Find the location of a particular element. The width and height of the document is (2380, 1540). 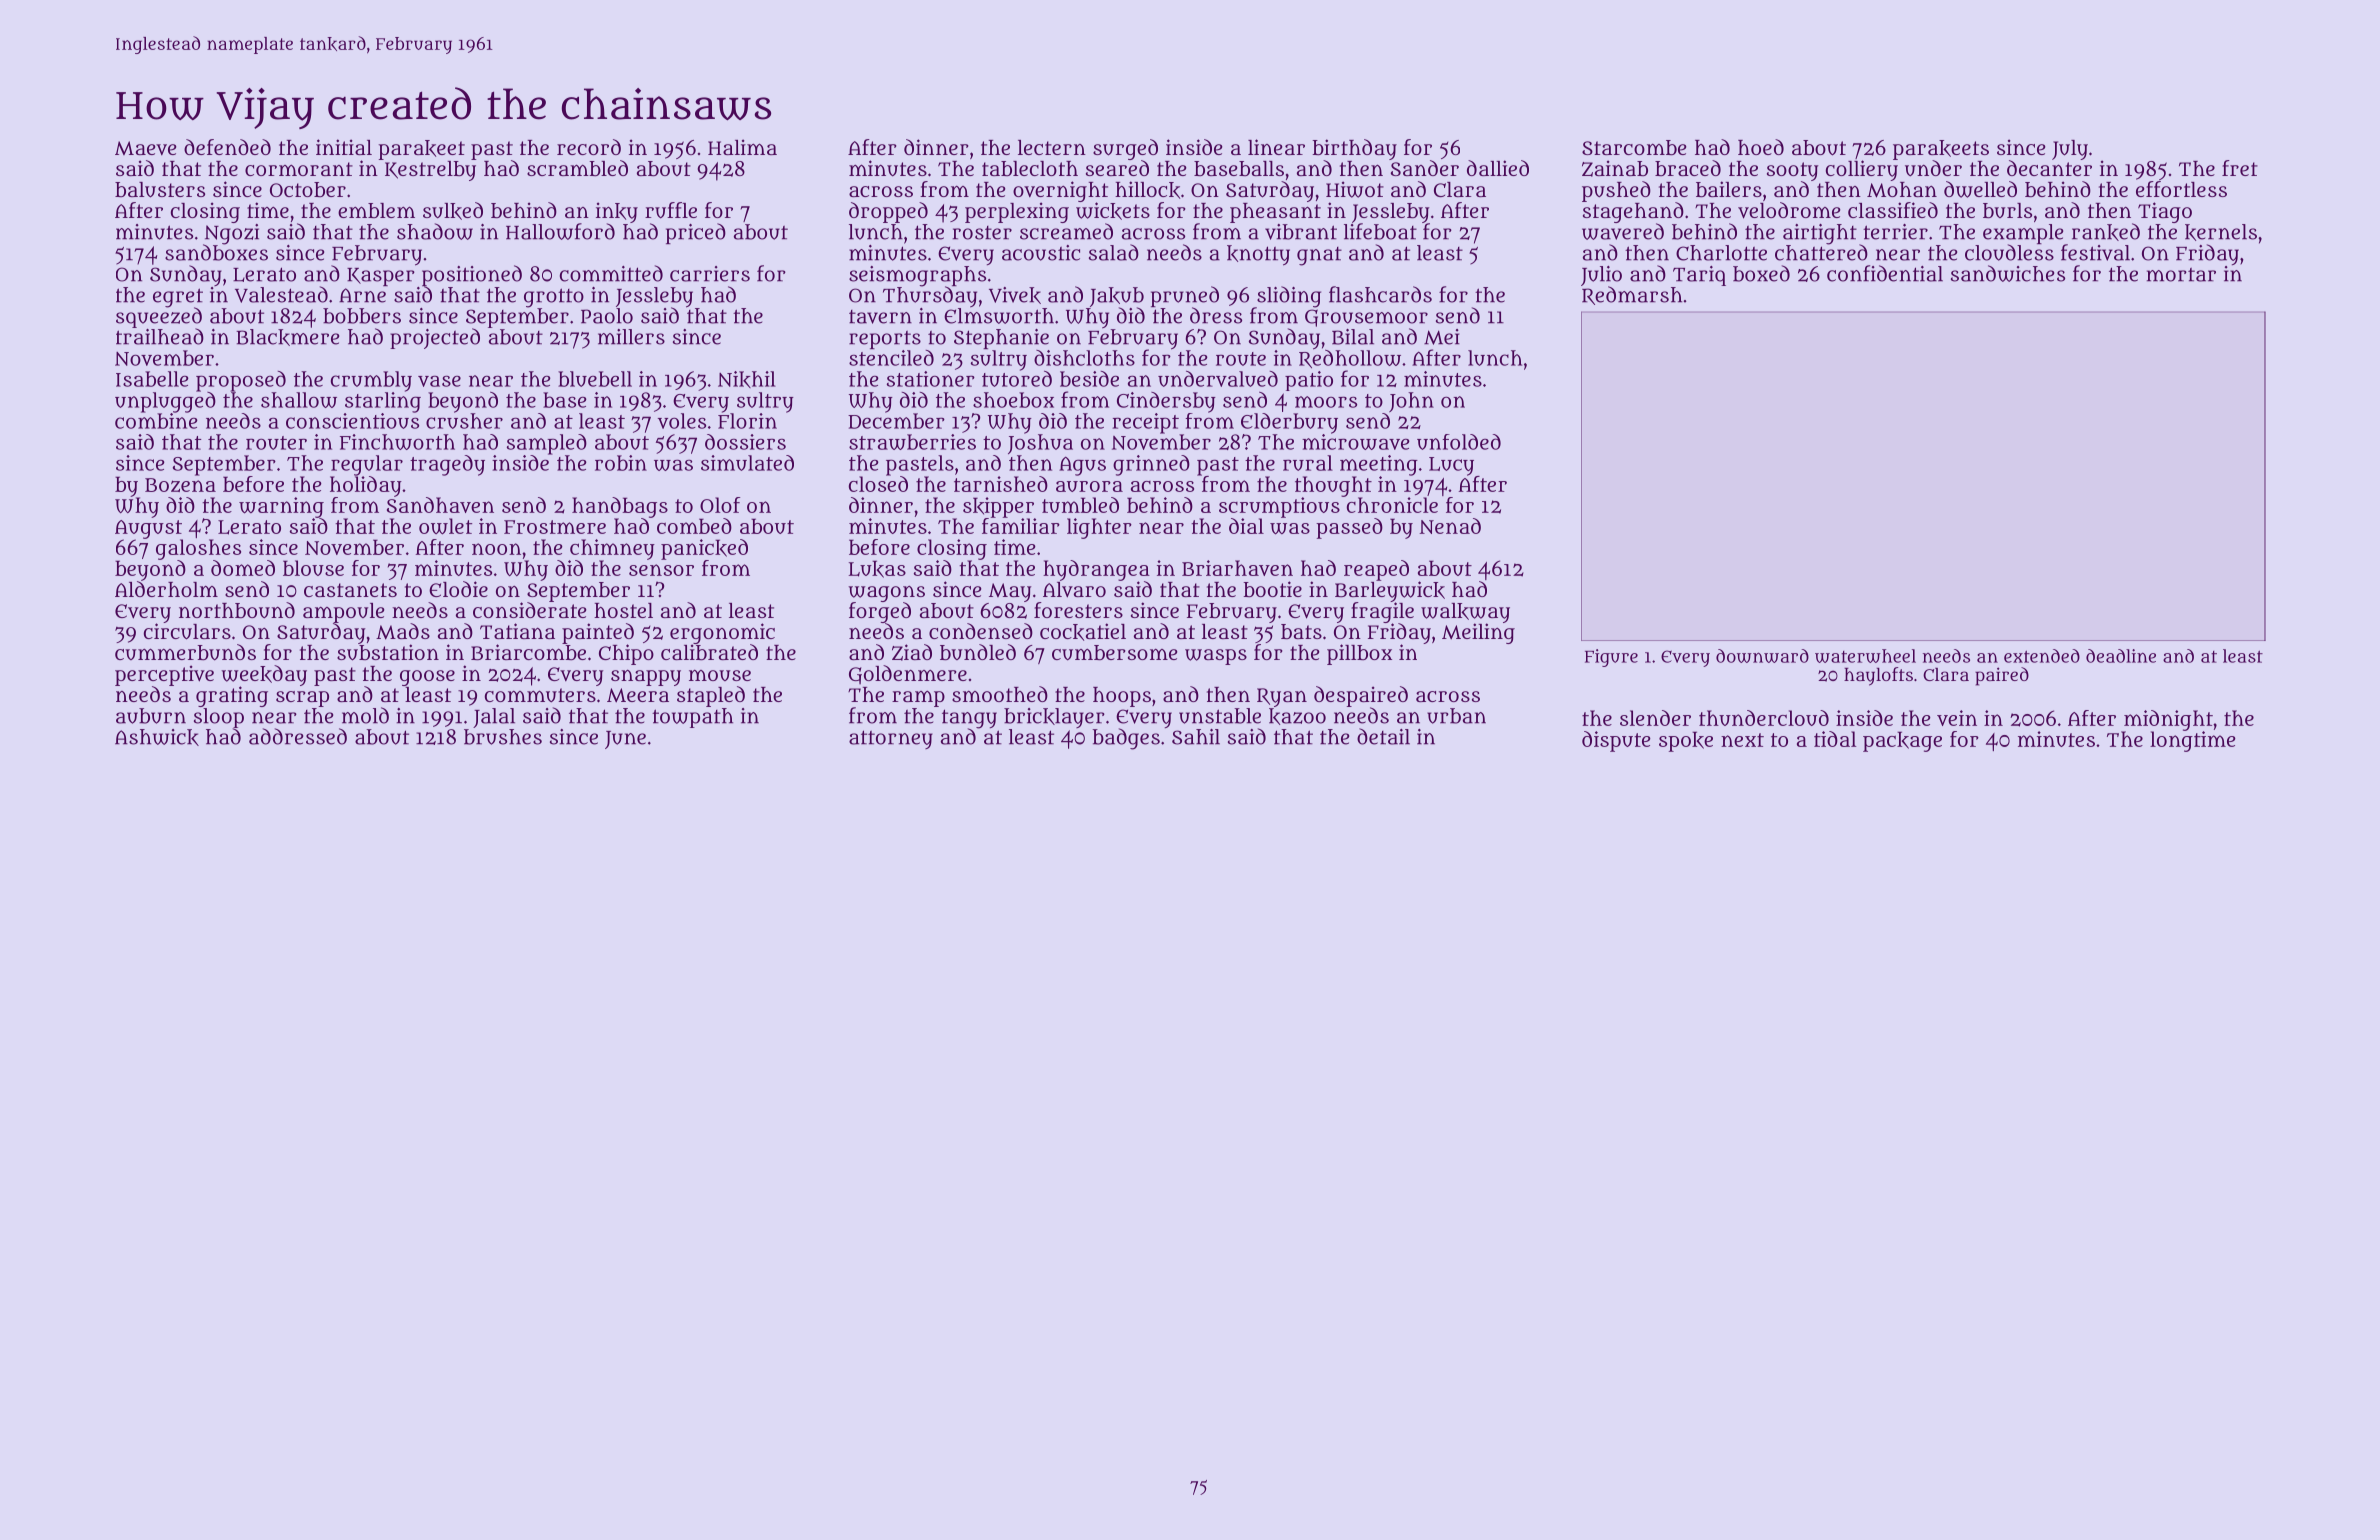

Hiwot is located at coordinates (1355, 189).
